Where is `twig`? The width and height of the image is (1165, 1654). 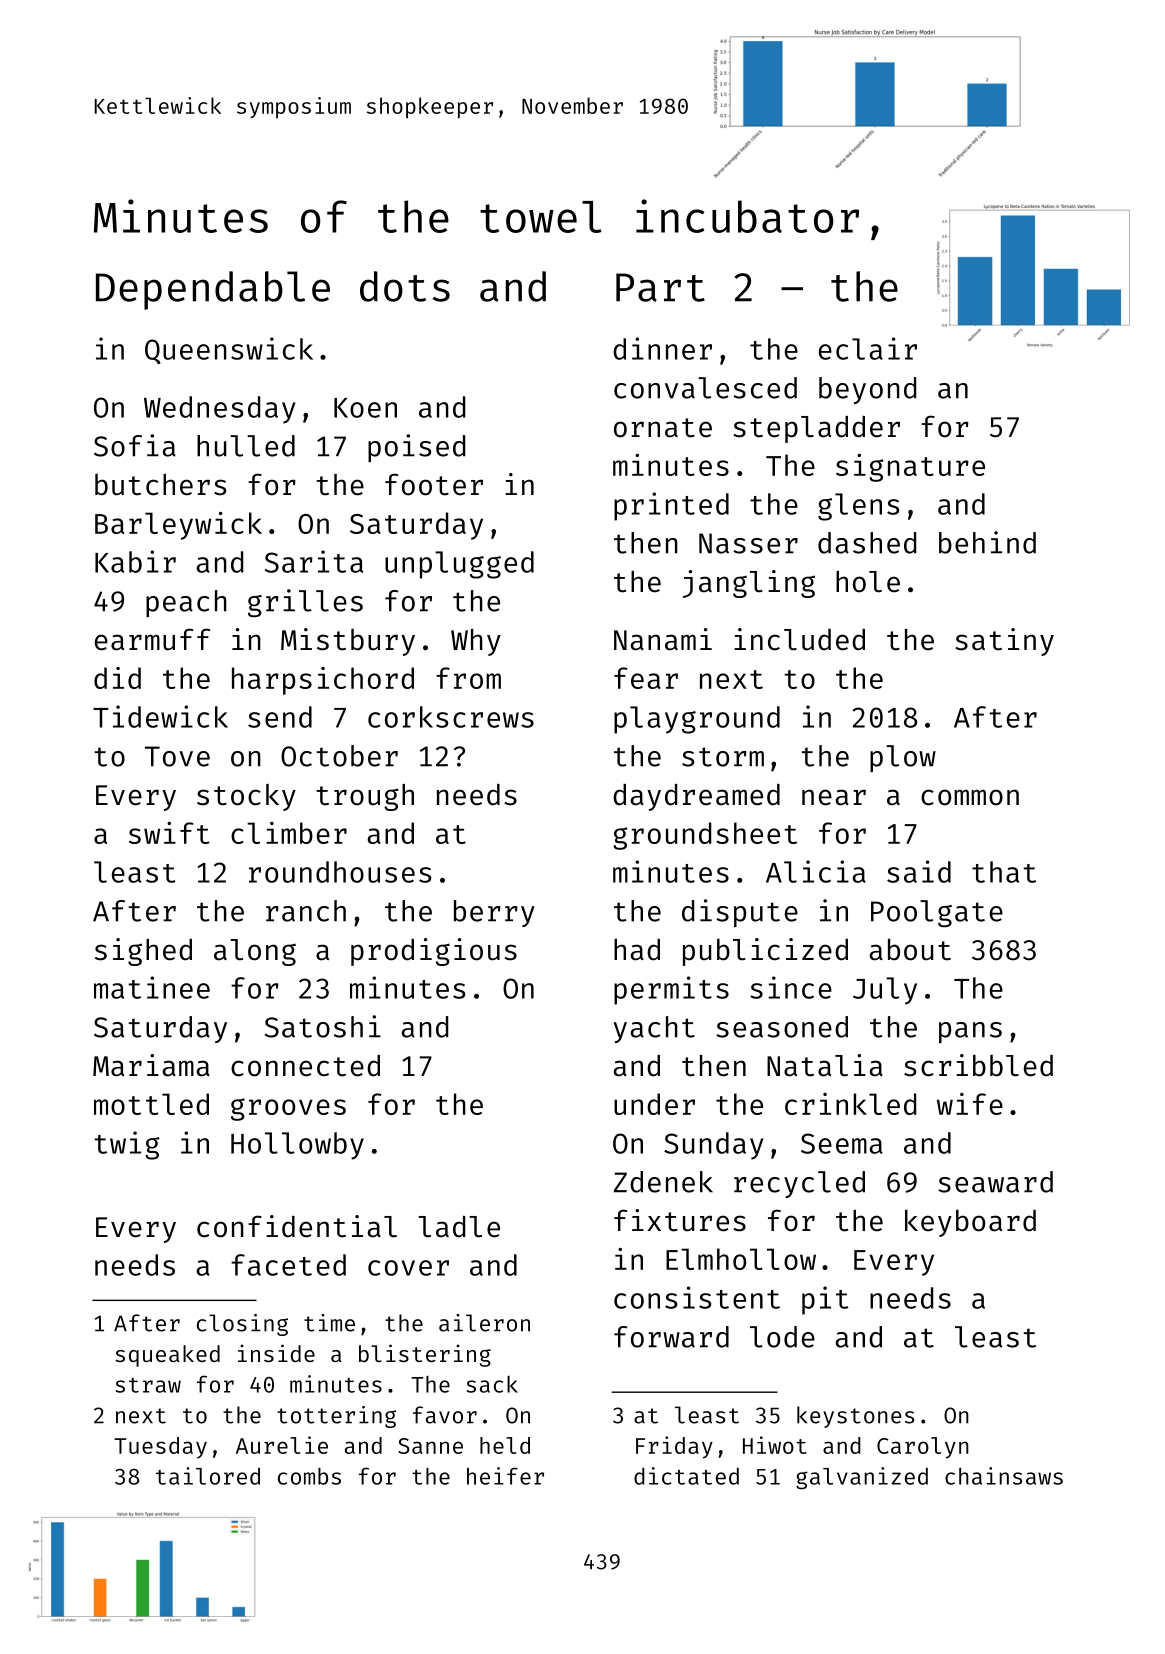
twig is located at coordinates (127, 1145).
